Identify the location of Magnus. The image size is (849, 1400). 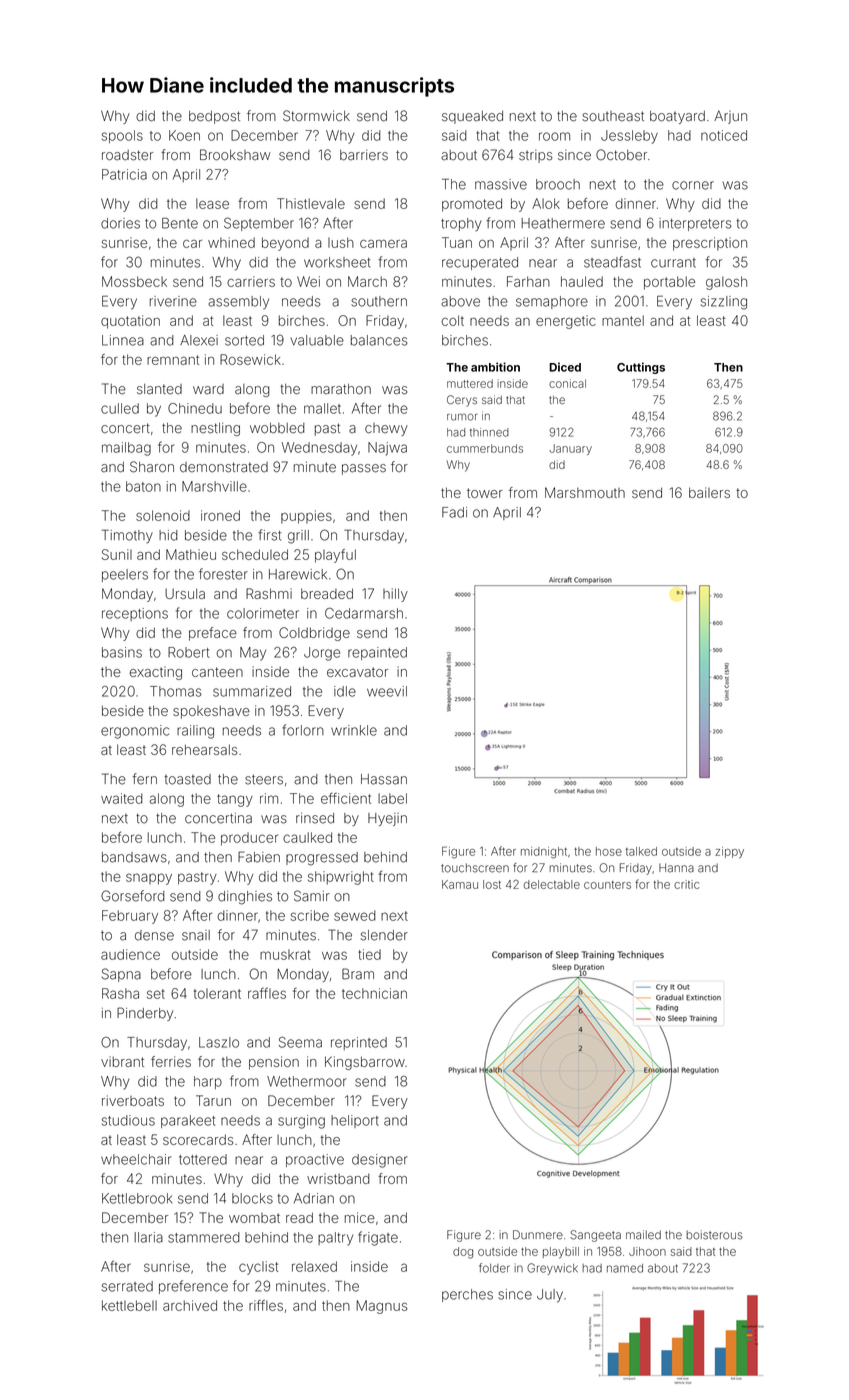
(382, 1307).
